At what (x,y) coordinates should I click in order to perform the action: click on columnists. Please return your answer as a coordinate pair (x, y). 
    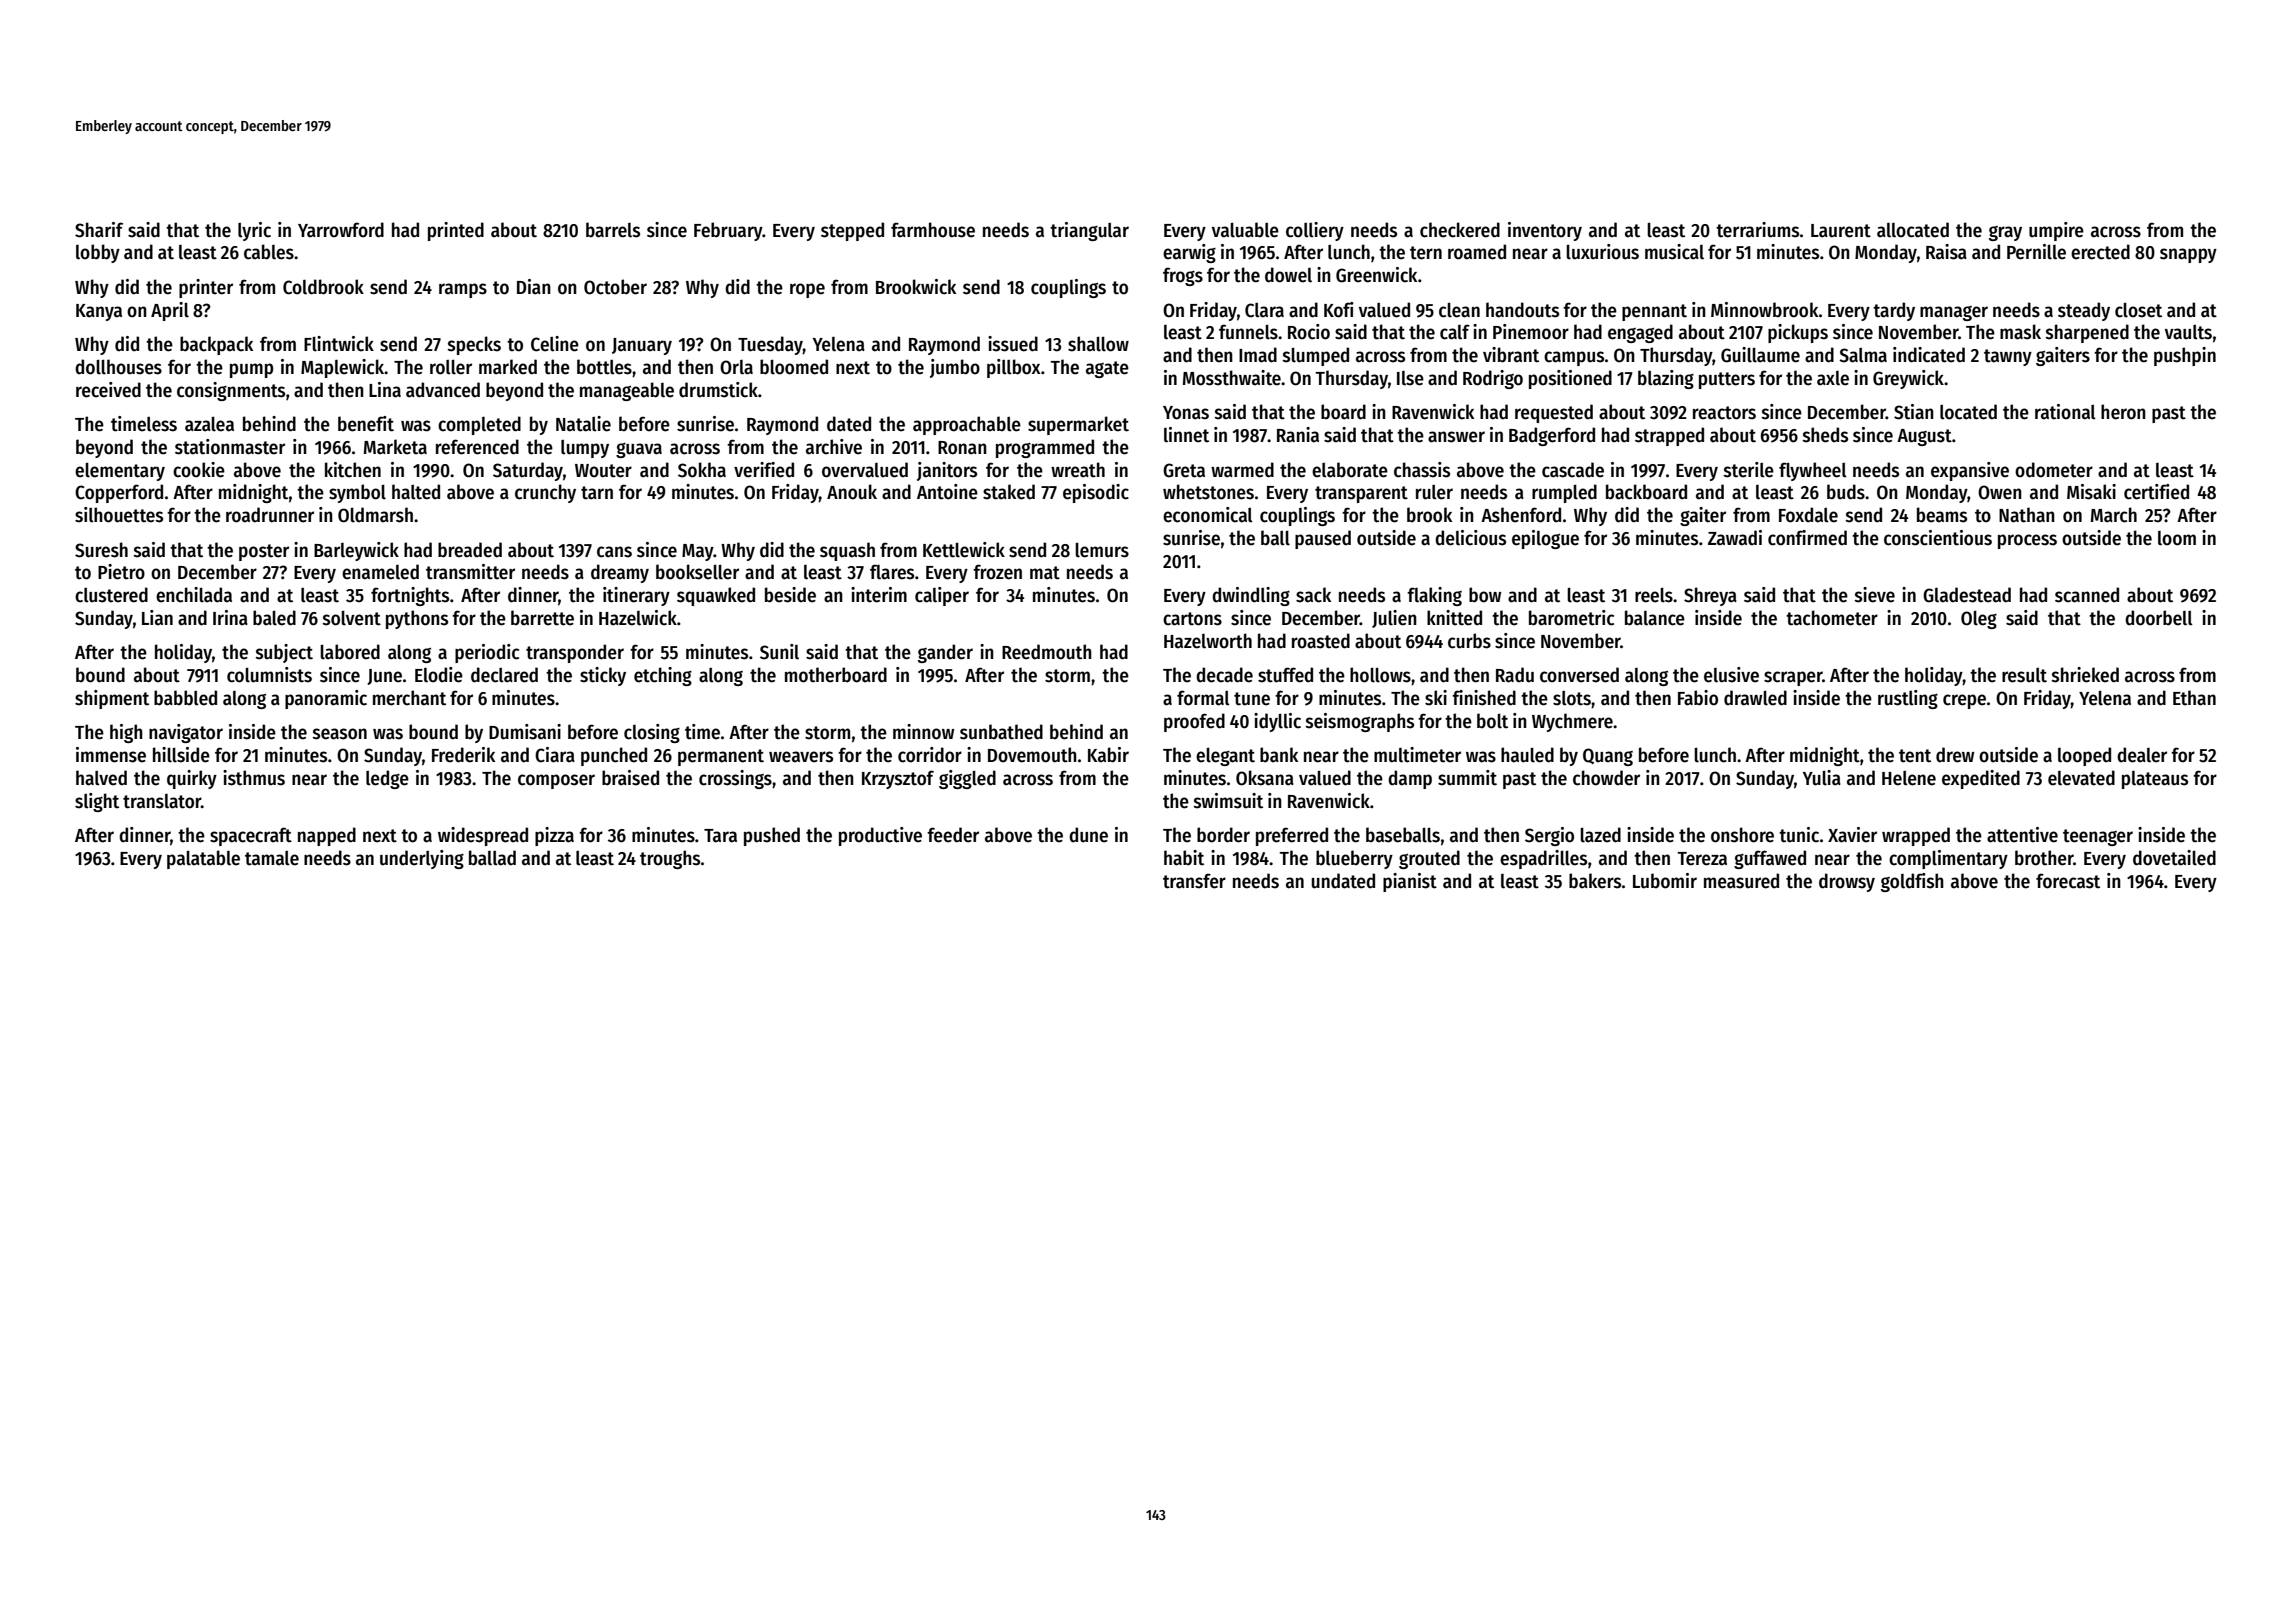
    Looking at the image, I should click on (269, 675).
